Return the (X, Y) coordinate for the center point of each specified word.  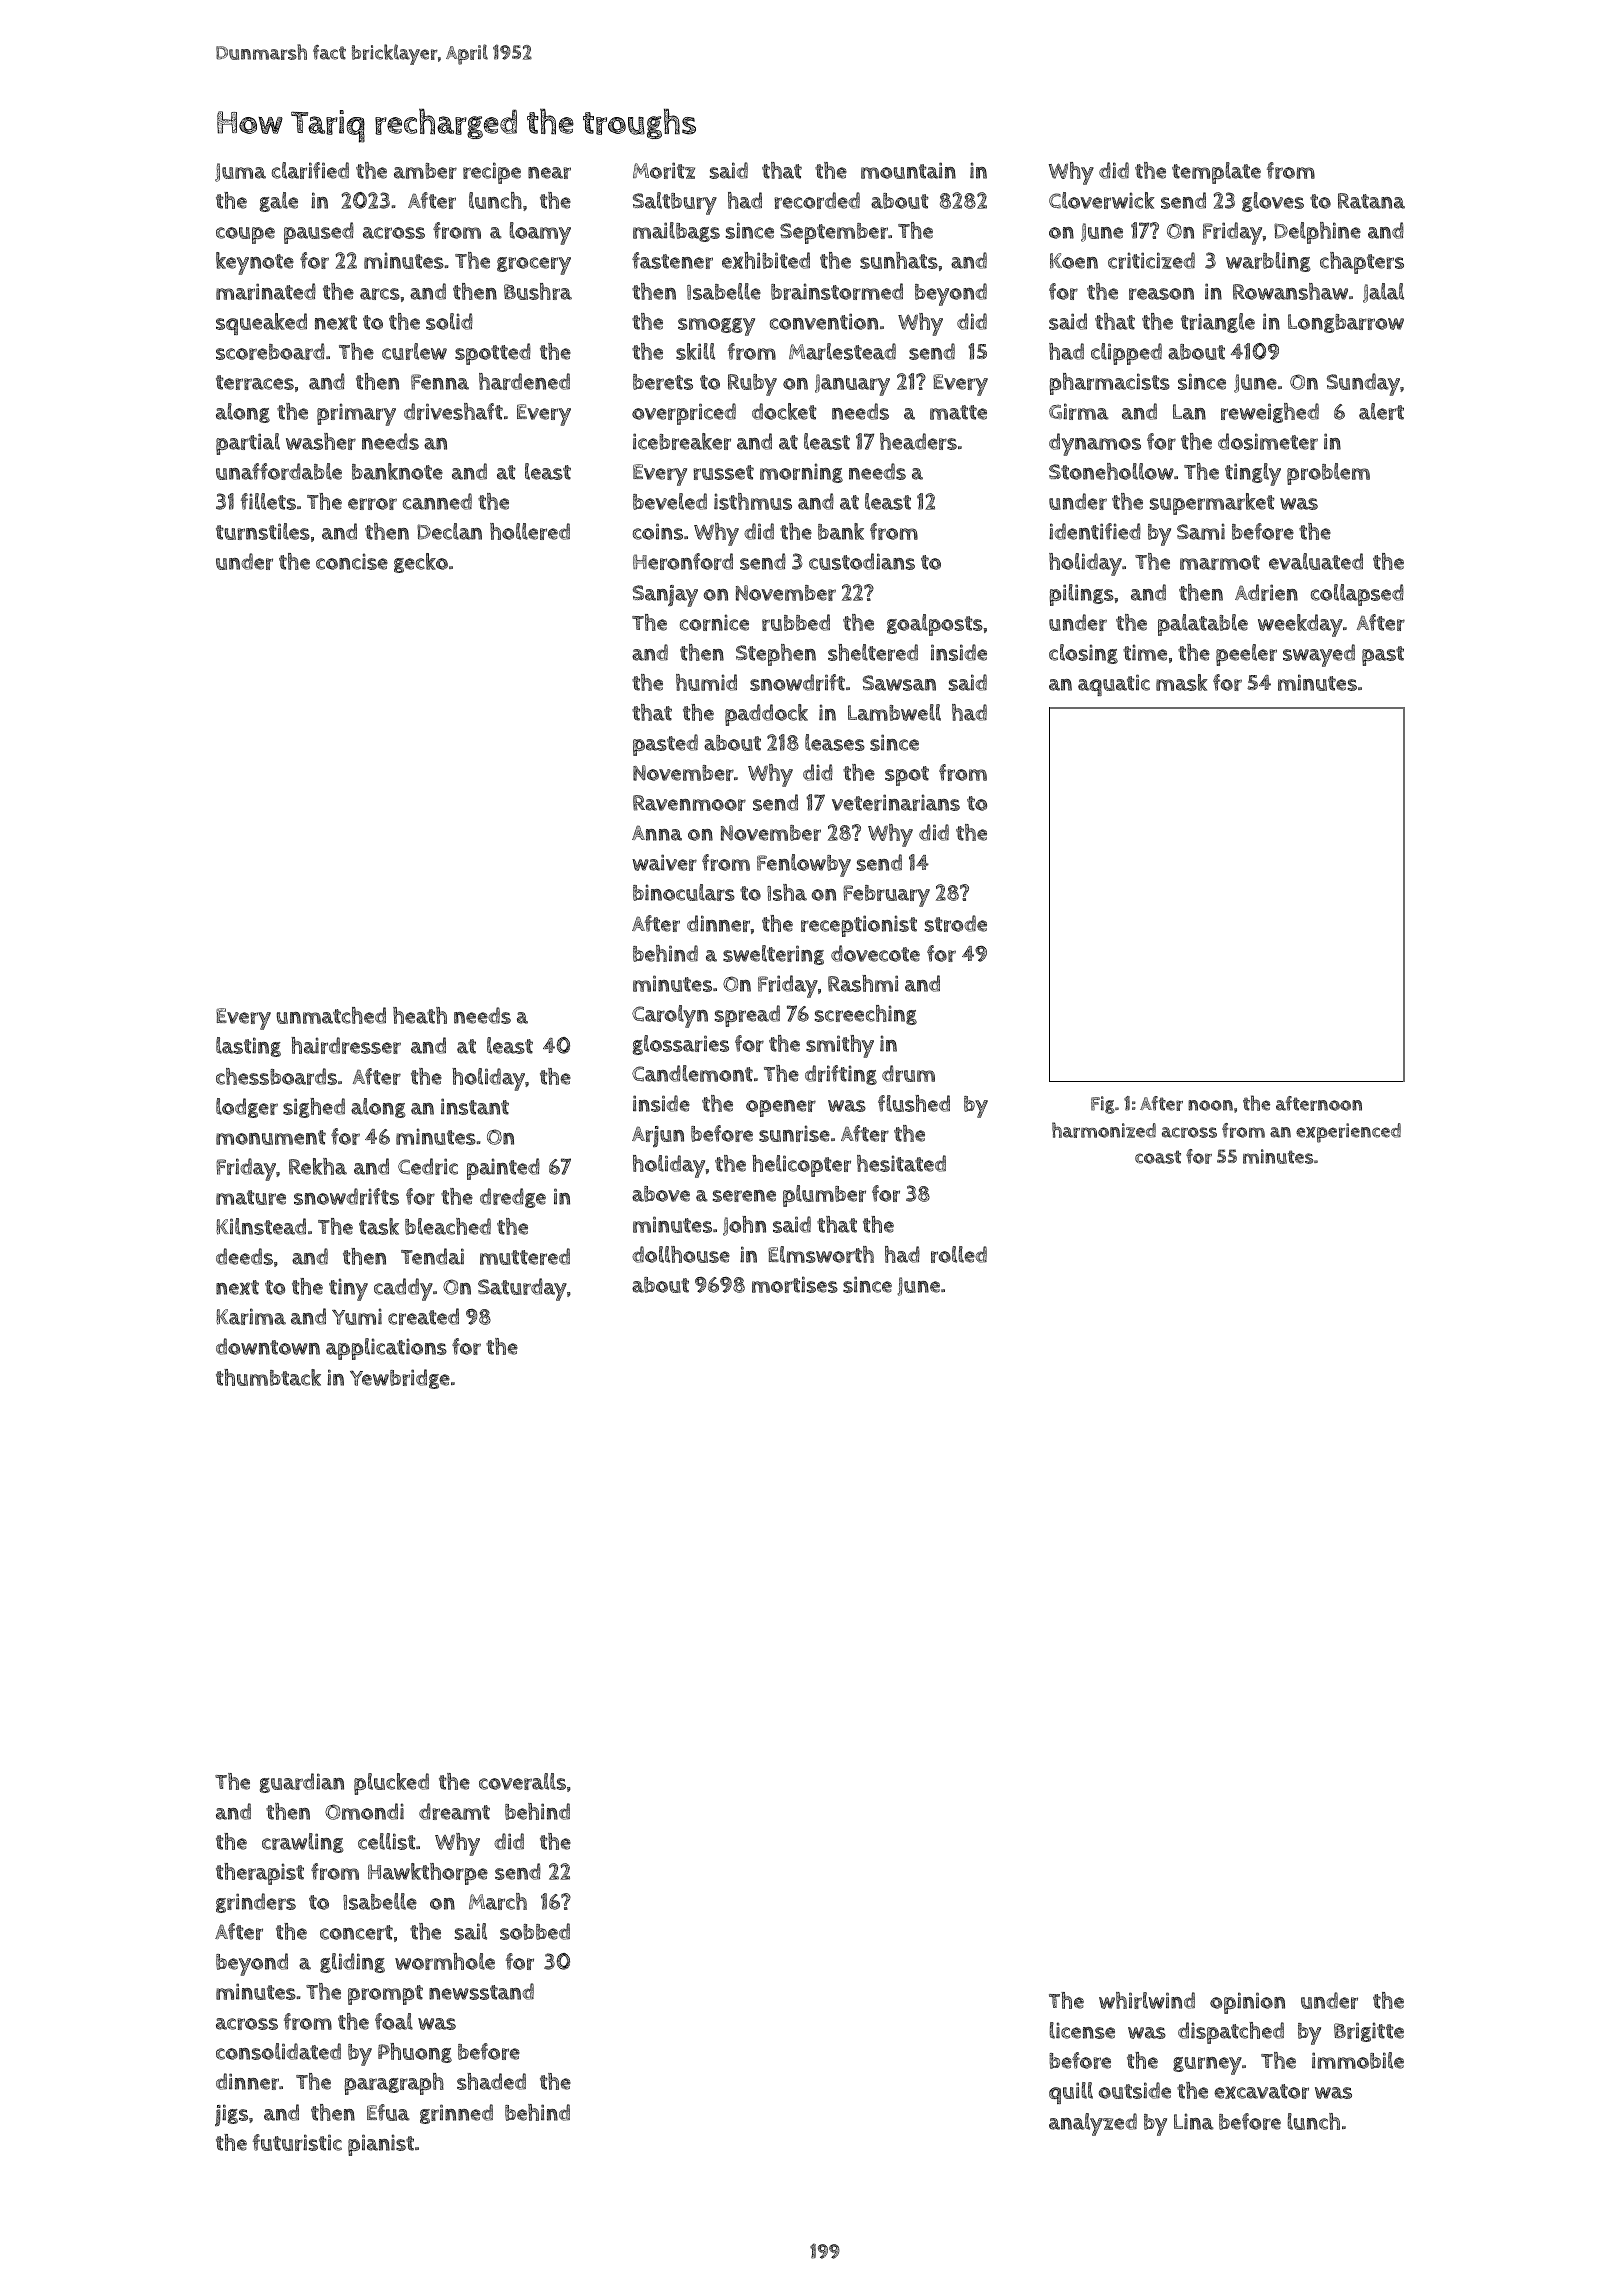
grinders (256, 1903)
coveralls (522, 1781)
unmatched (331, 1015)
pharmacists (1110, 384)
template (1216, 173)
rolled (959, 1254)
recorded (817, 200)
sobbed (535, 1931)
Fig (1103, 1105)
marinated (266, 291)
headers (918, 441)
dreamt (454, 1811)
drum (908, 1073)
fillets (268, 501)
